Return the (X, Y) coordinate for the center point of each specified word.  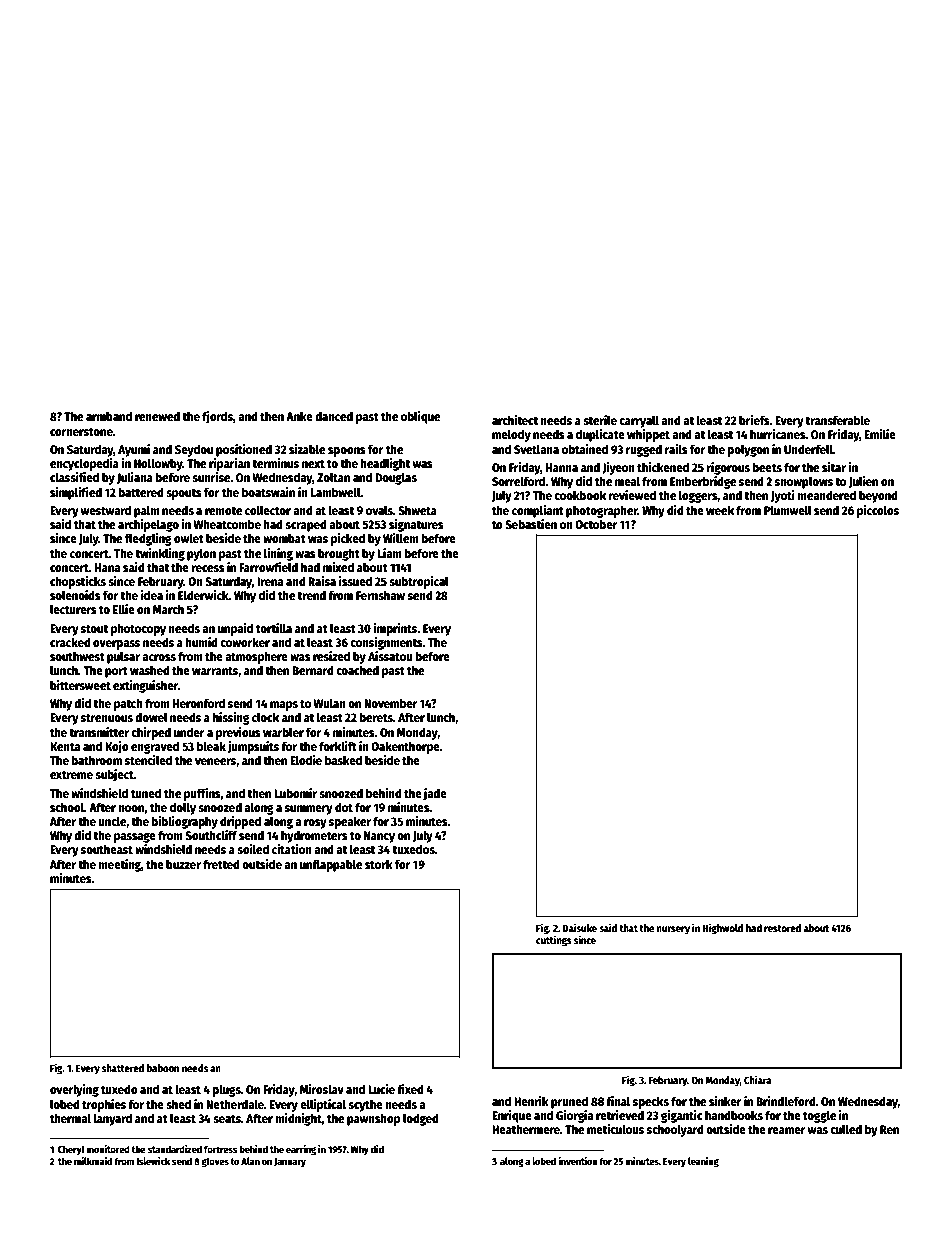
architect (515, 420)
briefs (754, 420)
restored (782, 928)
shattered (123, 1068)
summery (309, 810)
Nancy (379, 837)
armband (109, 416)
